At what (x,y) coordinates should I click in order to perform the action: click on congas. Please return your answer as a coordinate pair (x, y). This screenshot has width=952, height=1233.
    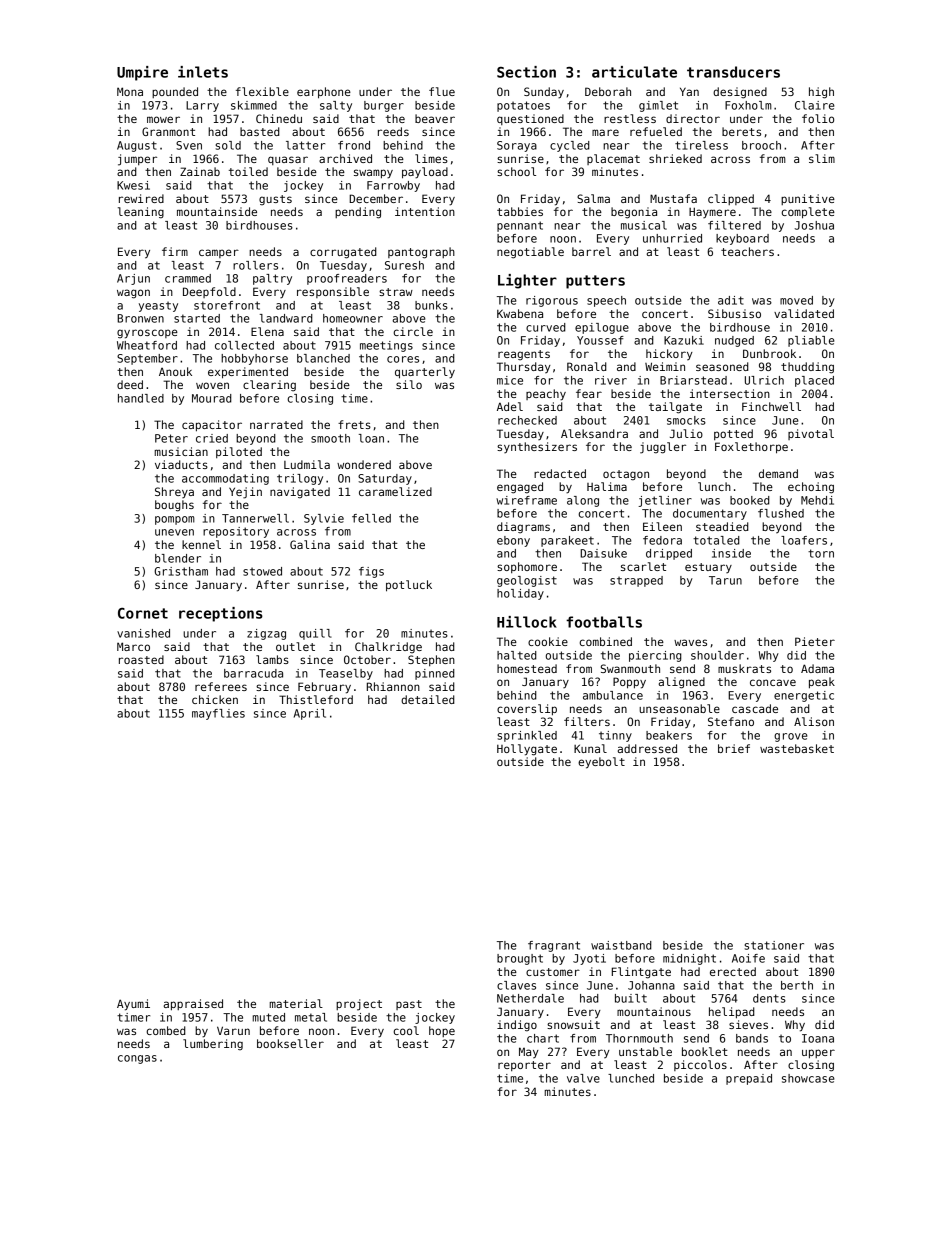
    Looking at the image, I should click on (137, 1059).
